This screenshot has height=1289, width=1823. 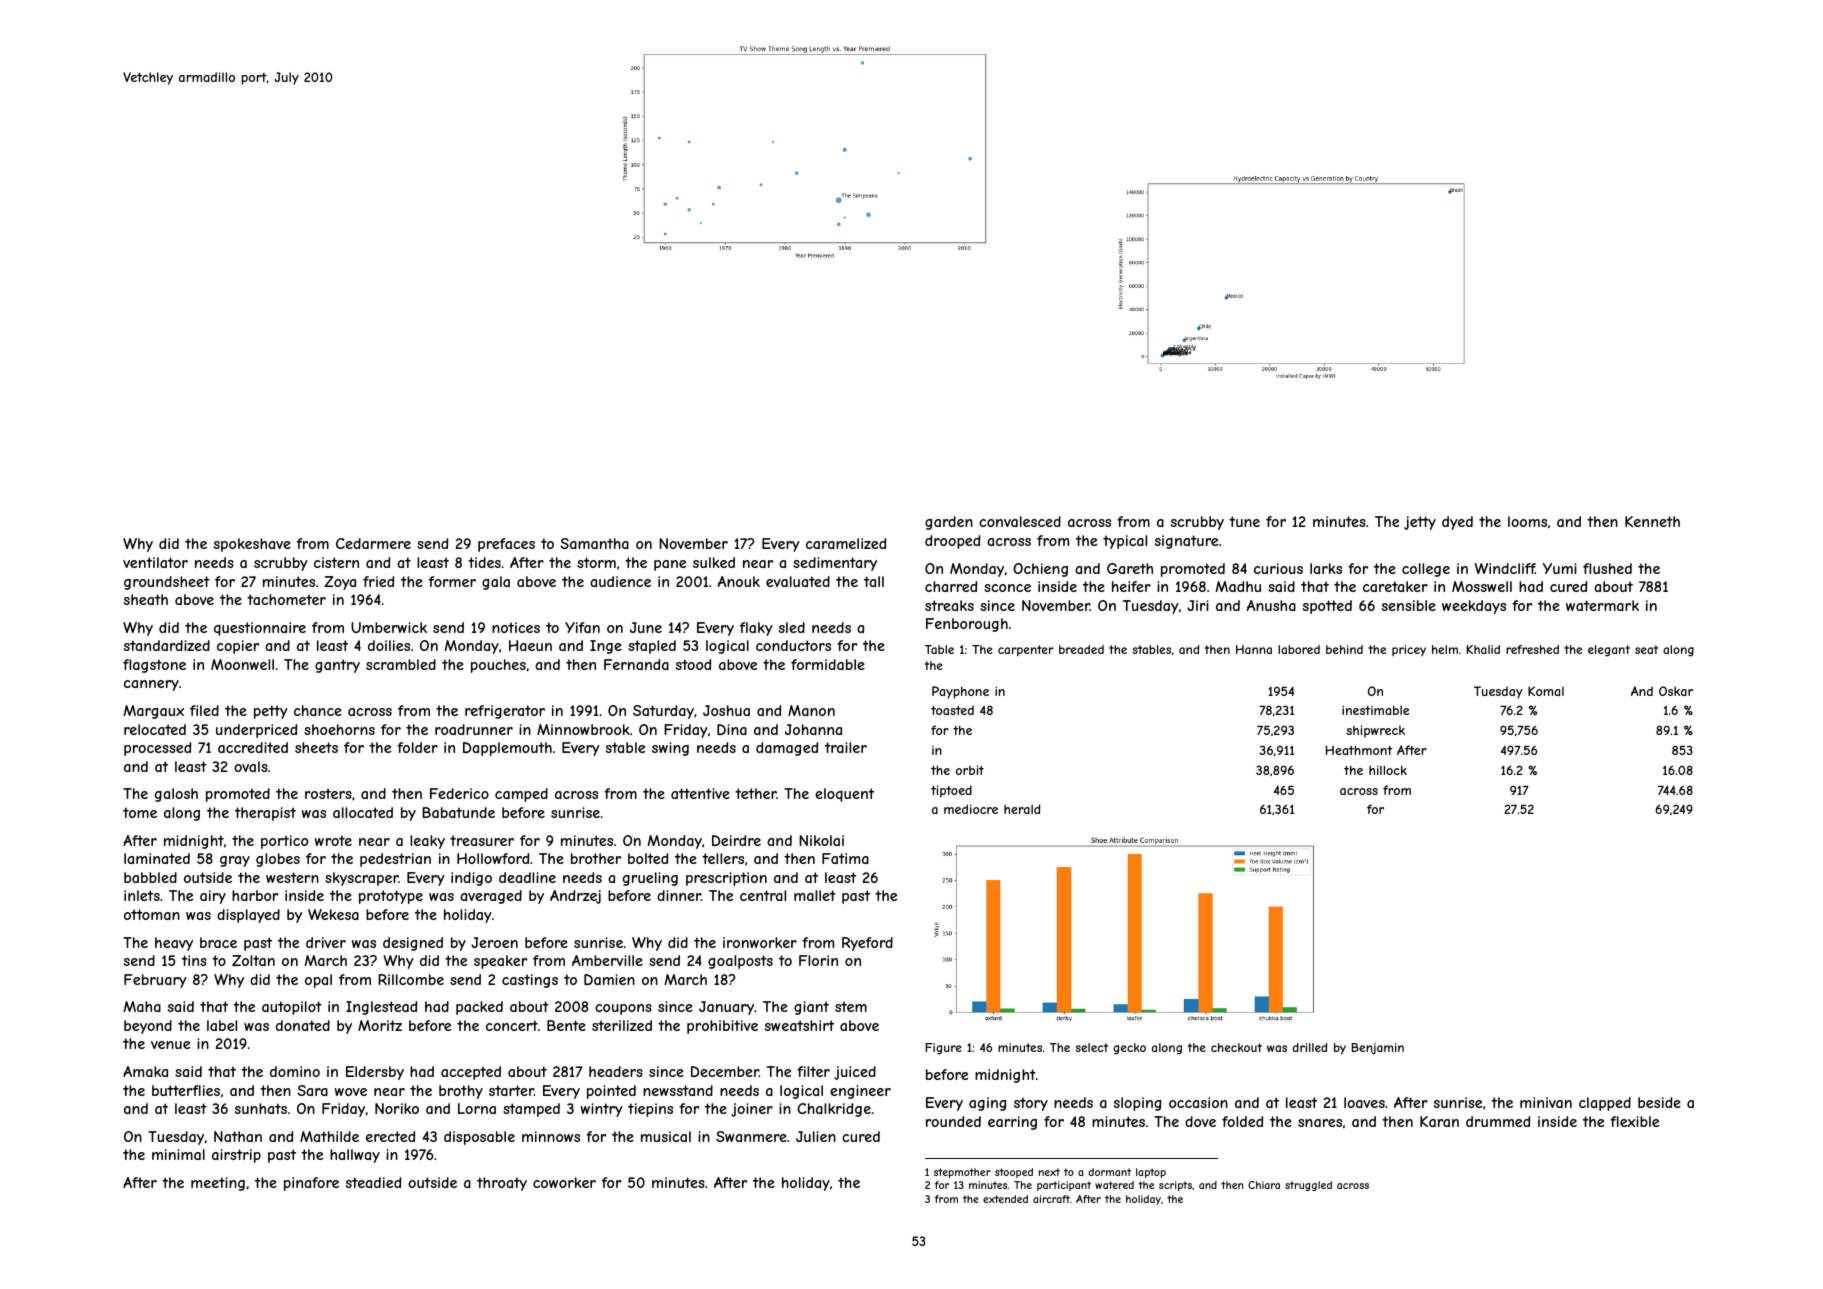 What do you see at coordinates (1498, 1121) in the screenshot?
I see `drummed` at bounding box center [1498, 1121].
